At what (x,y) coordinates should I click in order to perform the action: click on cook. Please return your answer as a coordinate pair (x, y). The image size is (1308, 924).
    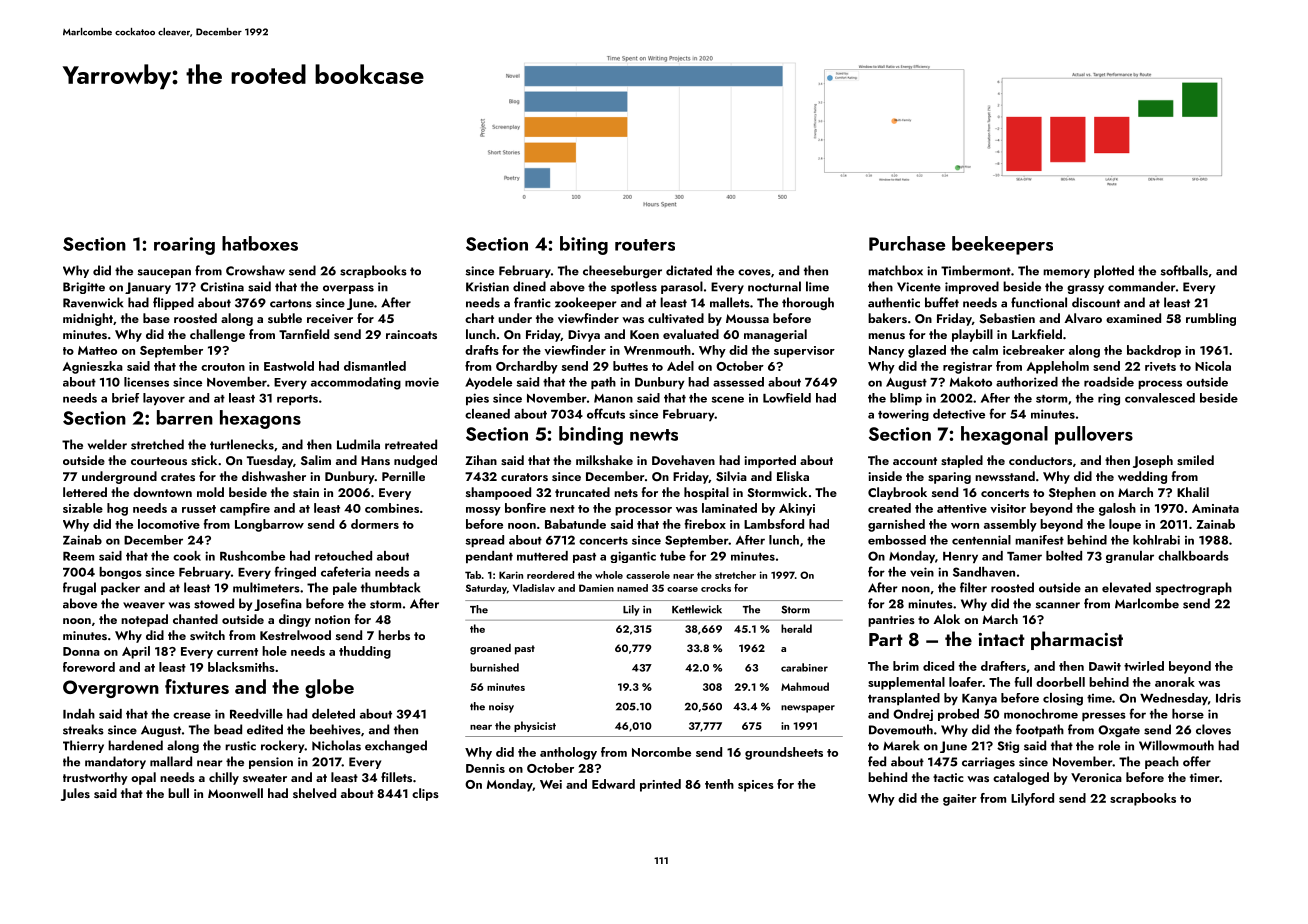
    Looking at the image, I should click on (187, 556).
